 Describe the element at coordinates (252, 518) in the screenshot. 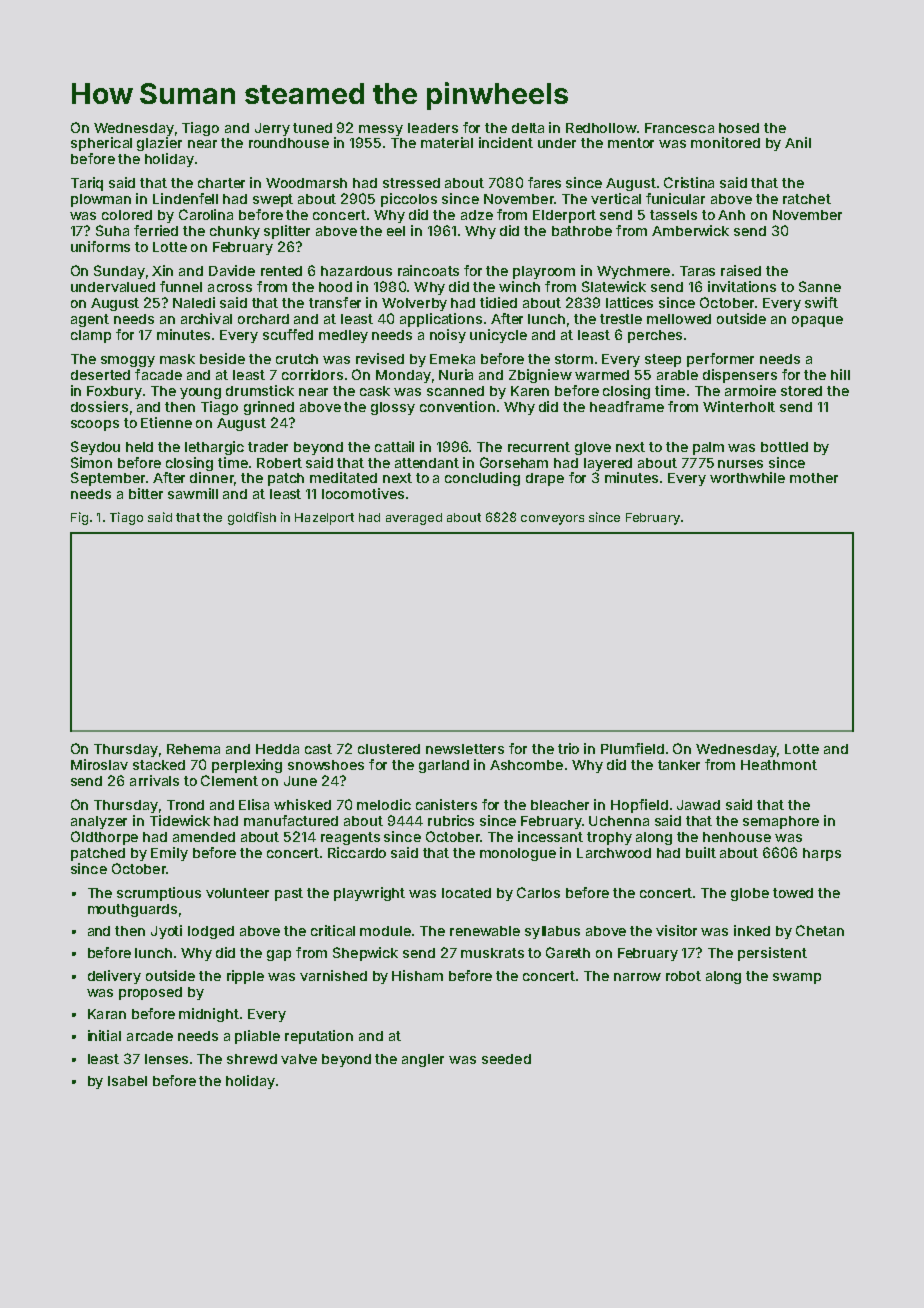

I see `goldfish` at that location.
